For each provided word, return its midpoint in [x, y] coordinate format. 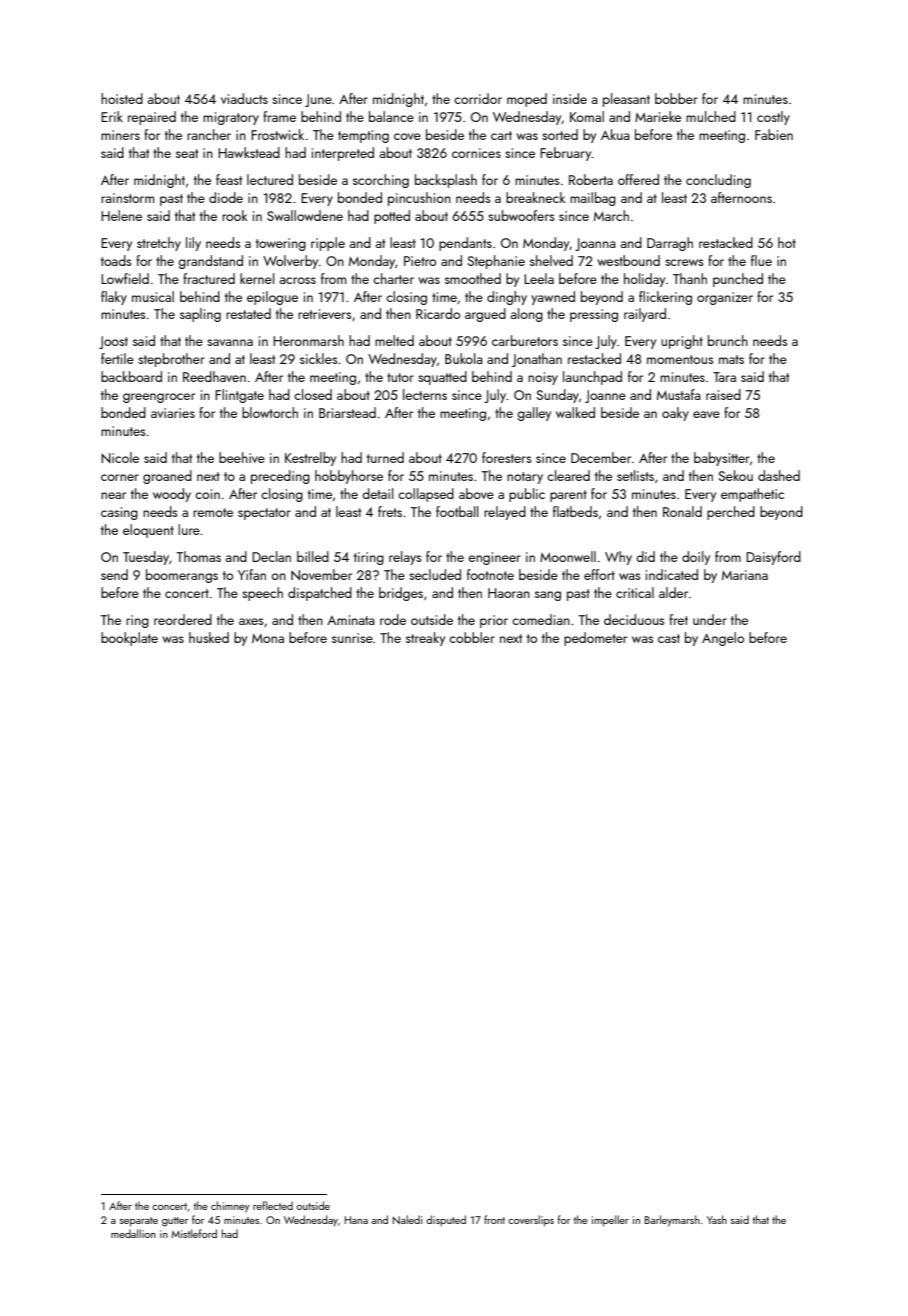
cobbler [472, 637]
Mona [268, 638]
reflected [273, 1205]
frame [279, 116]
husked [209, 637]
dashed [779, 475]
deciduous [634, 619]
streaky [425, 639]
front [494, 1219]
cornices [476, 153]
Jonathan [537, 360]
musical [153, 296]
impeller [610, 1220]
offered [638, 179]
